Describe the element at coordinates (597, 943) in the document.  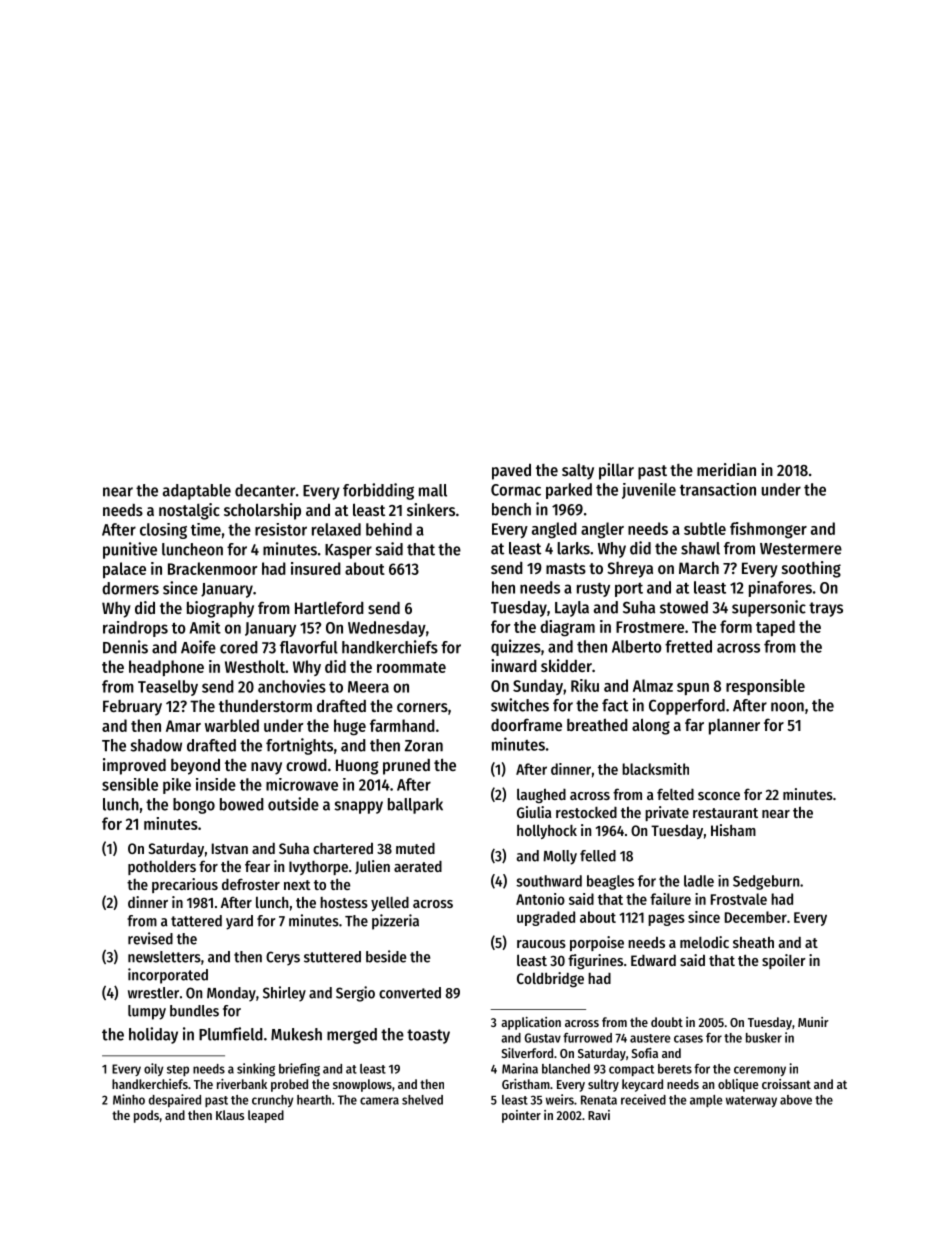
I see `porpoise` at that location.
